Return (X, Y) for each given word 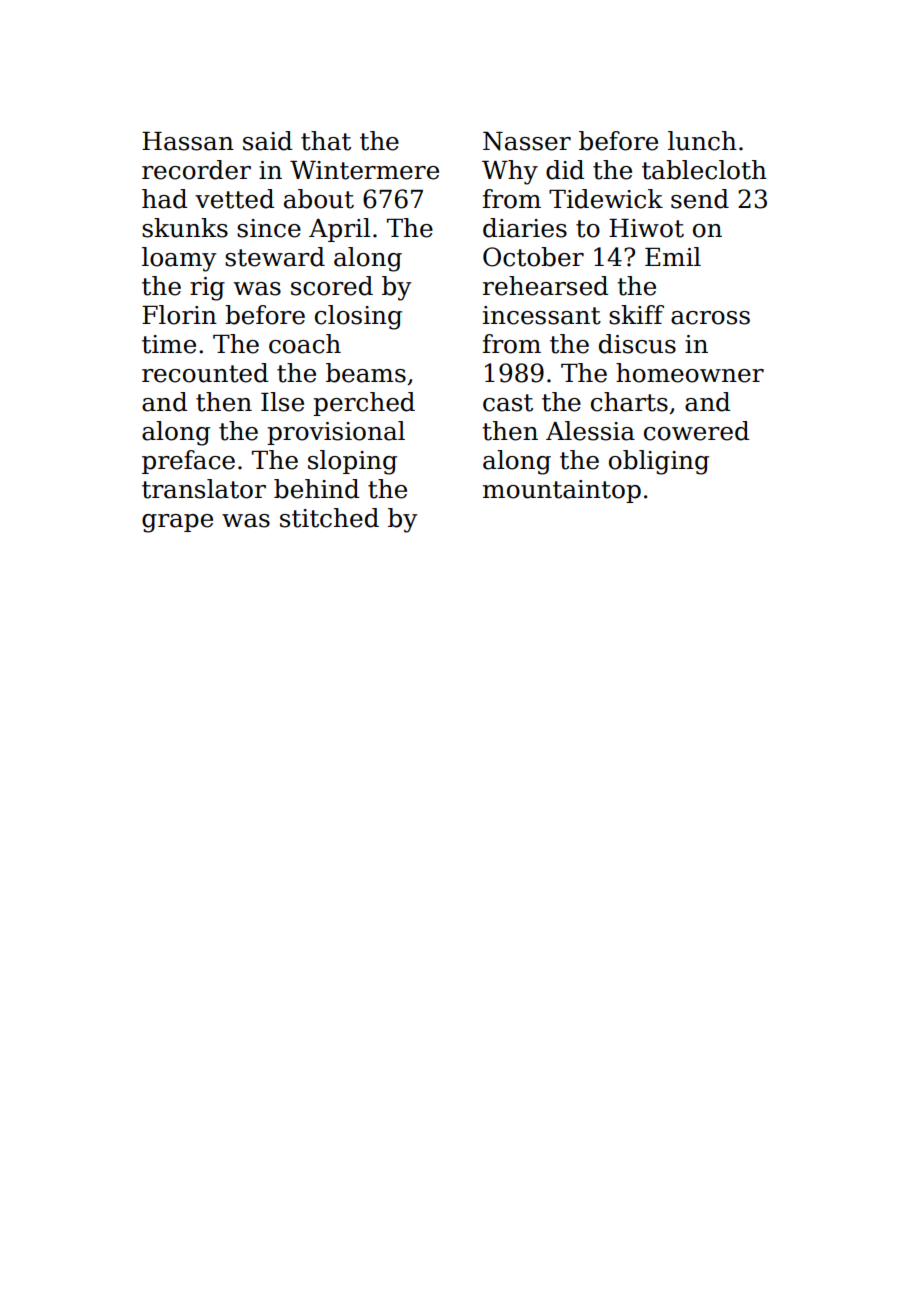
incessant (542, 315)
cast (508, 403)
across (710, 318)
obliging (659, 462)
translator (204, 489)
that (326, 141)
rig (207, 289)
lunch (702, 141)
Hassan (188, 141)
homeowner (690, 373)
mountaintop (562, 491)
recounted (205, 373)
